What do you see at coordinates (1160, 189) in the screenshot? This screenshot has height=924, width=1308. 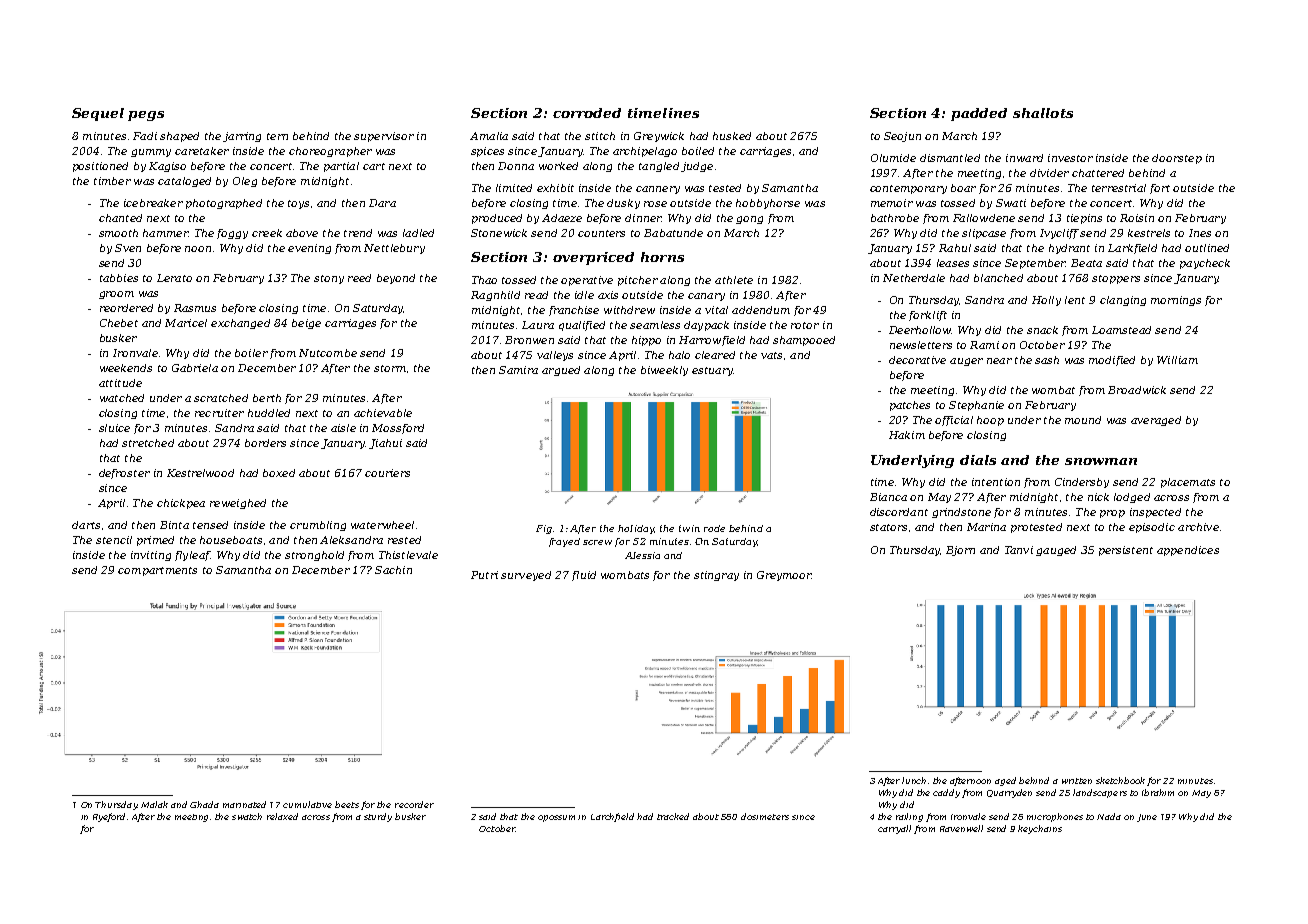 I see `fort` at bounding box center [1160, 189].
